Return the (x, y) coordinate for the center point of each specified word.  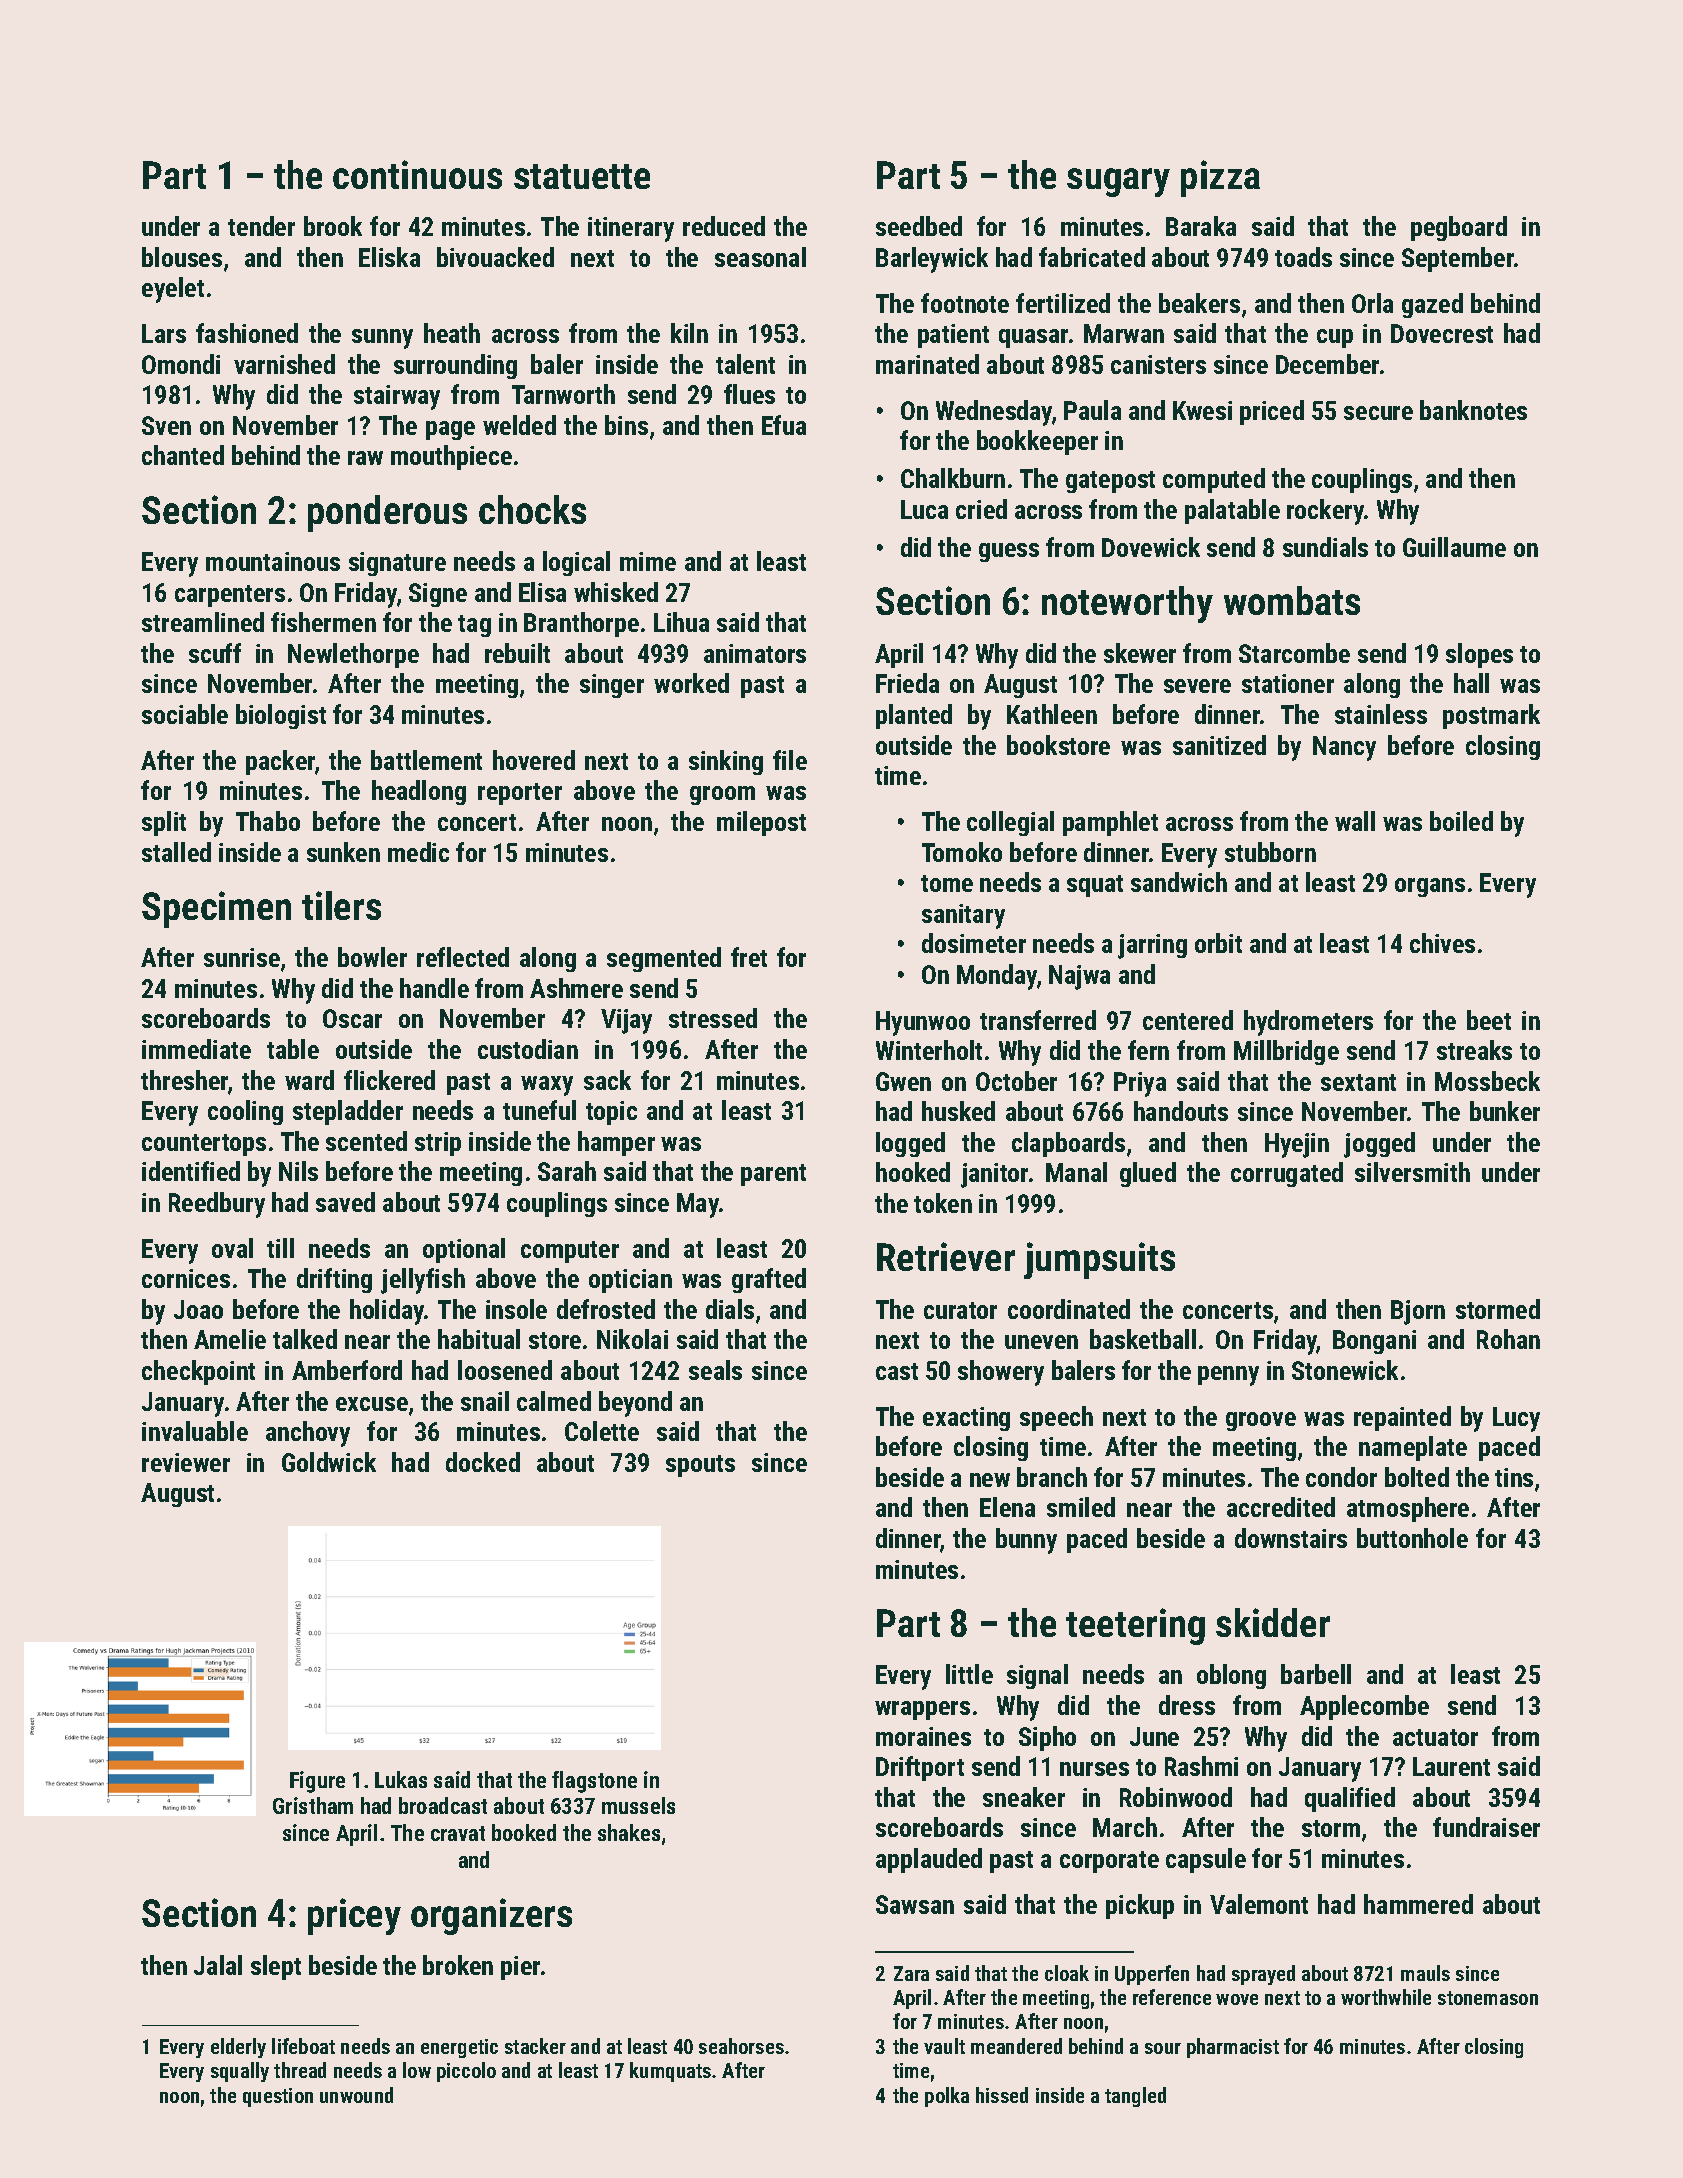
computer (570, 1252)
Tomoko (962, 852)
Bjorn (1418, 1312)
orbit (1218, 943)
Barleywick (932, 260)
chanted (183, 455)
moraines (923, 1736)
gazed (1432, 305)
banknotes (1473, 410)
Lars (164, 333)
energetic (459, 2048)
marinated (927, 364)
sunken (343, 852)
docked (483, 1462)
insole (516, 1309)
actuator (1435, 1737)
